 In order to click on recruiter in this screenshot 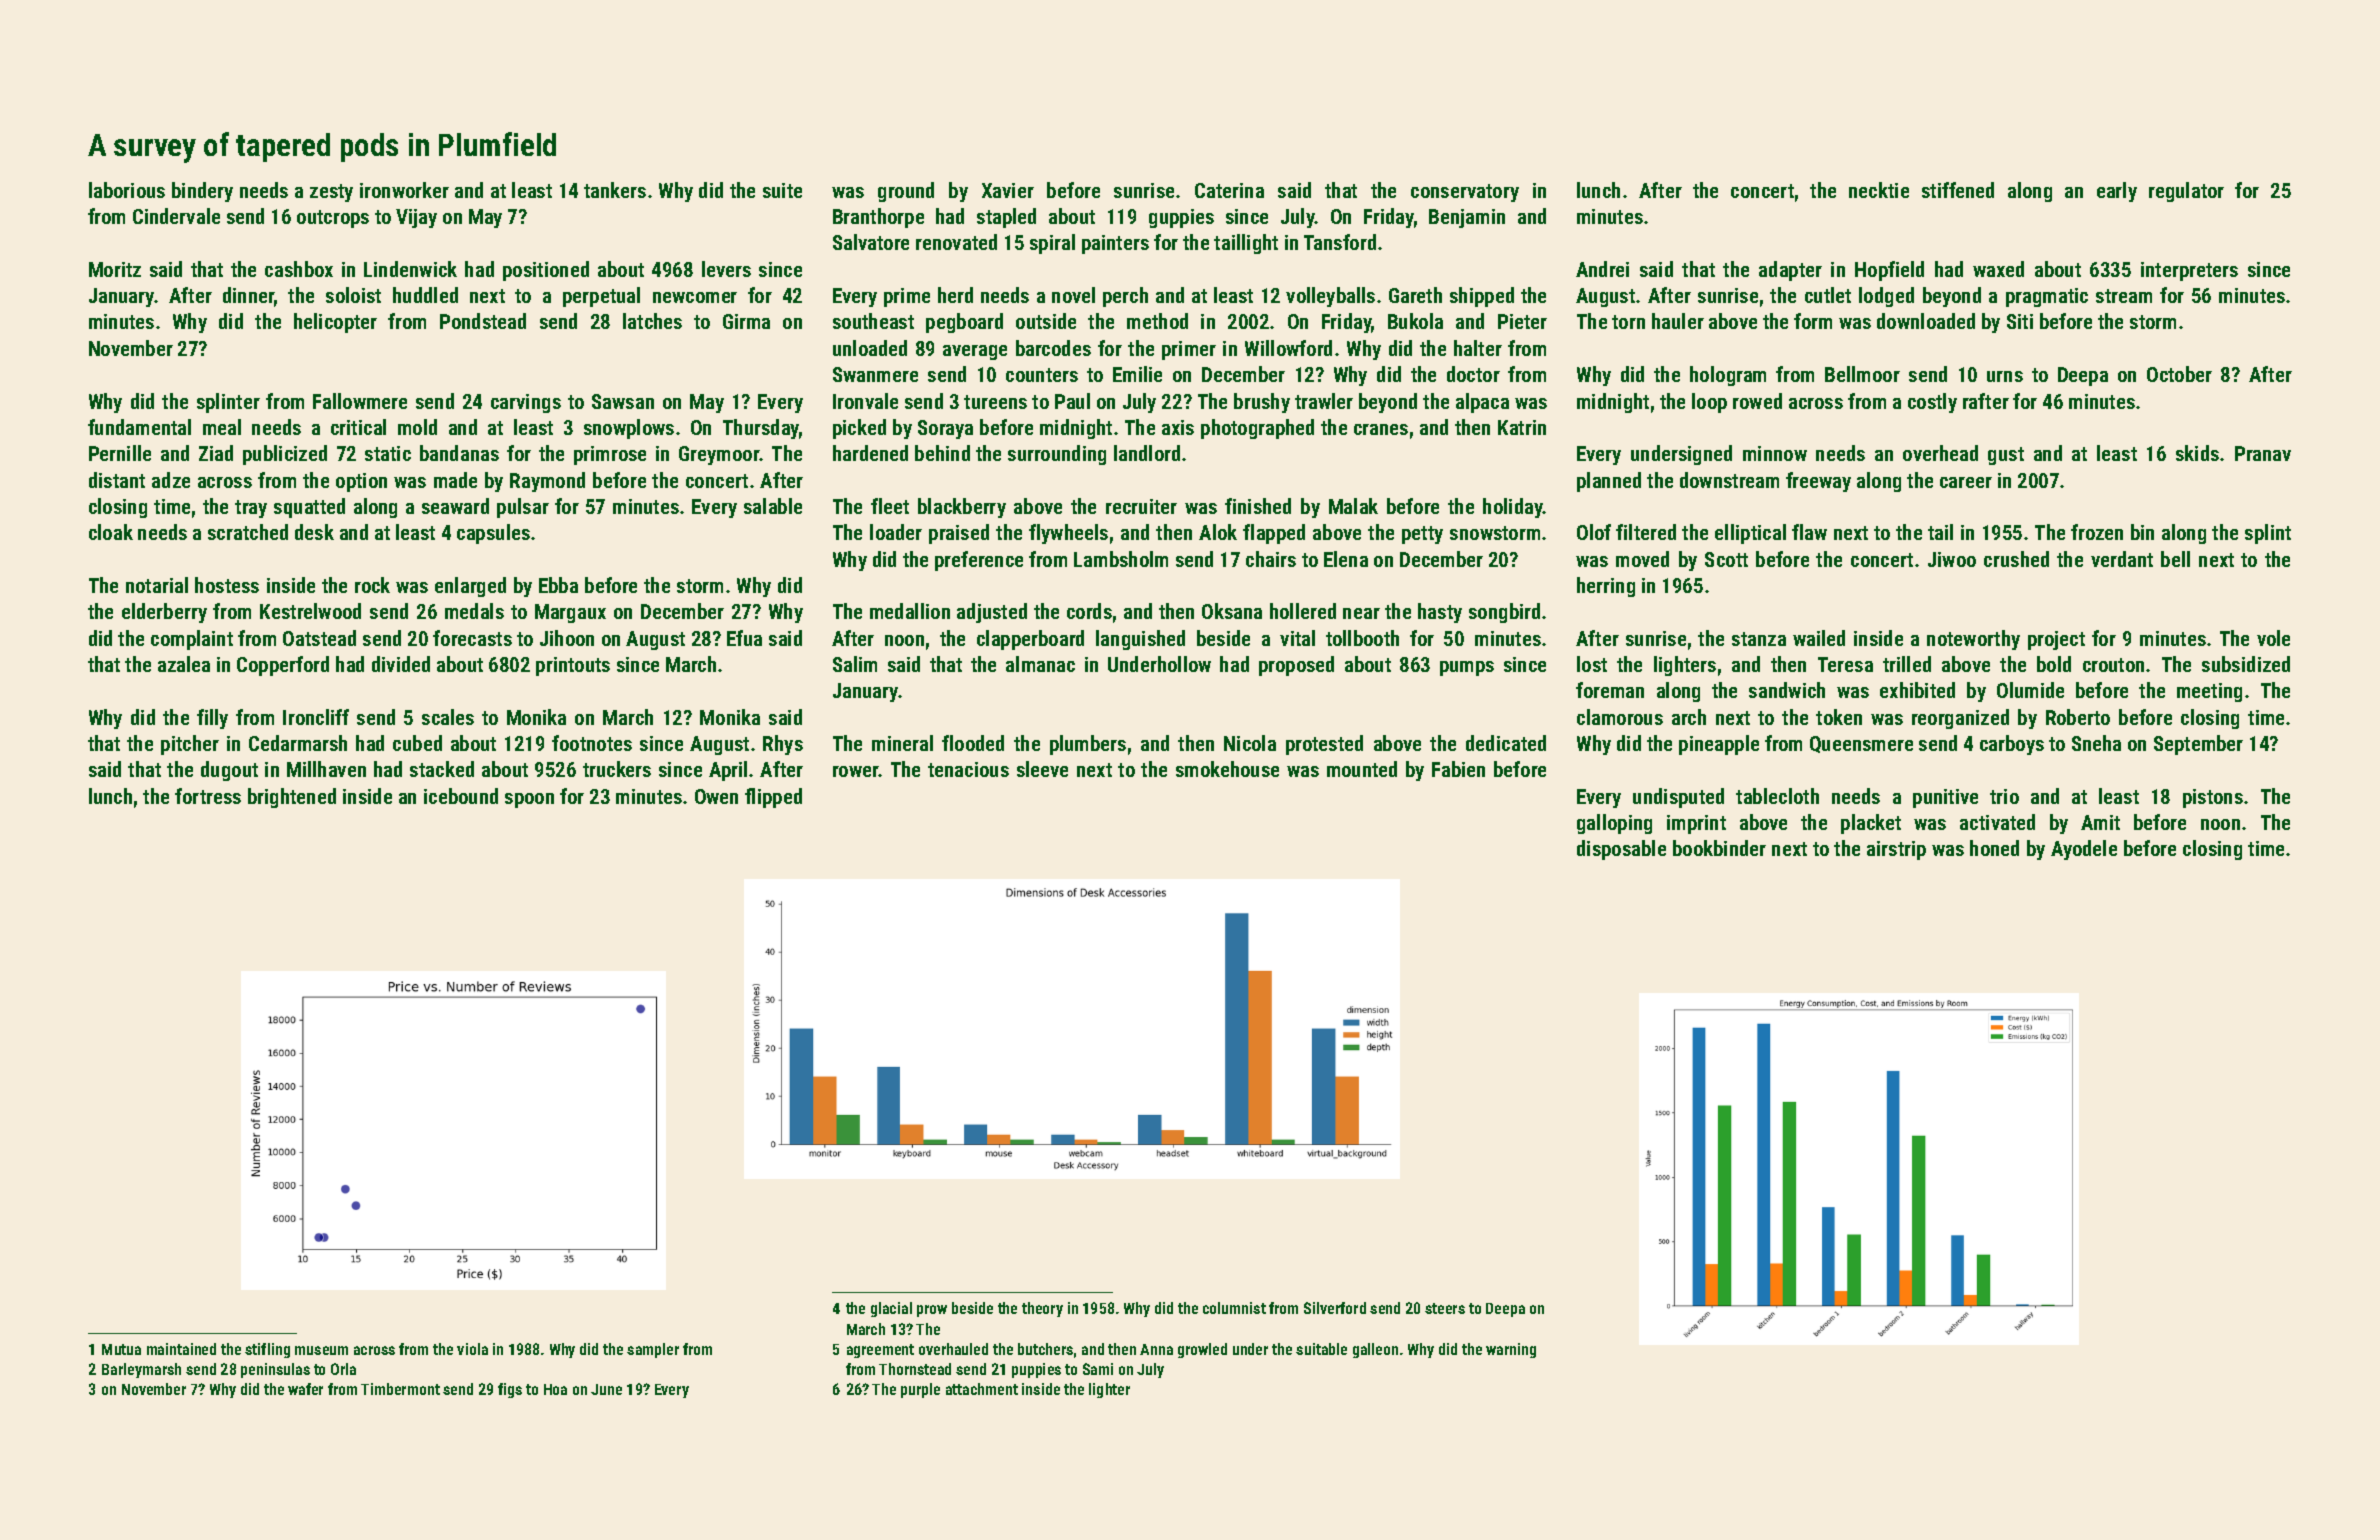, I will do `click(1141, 506)`.
